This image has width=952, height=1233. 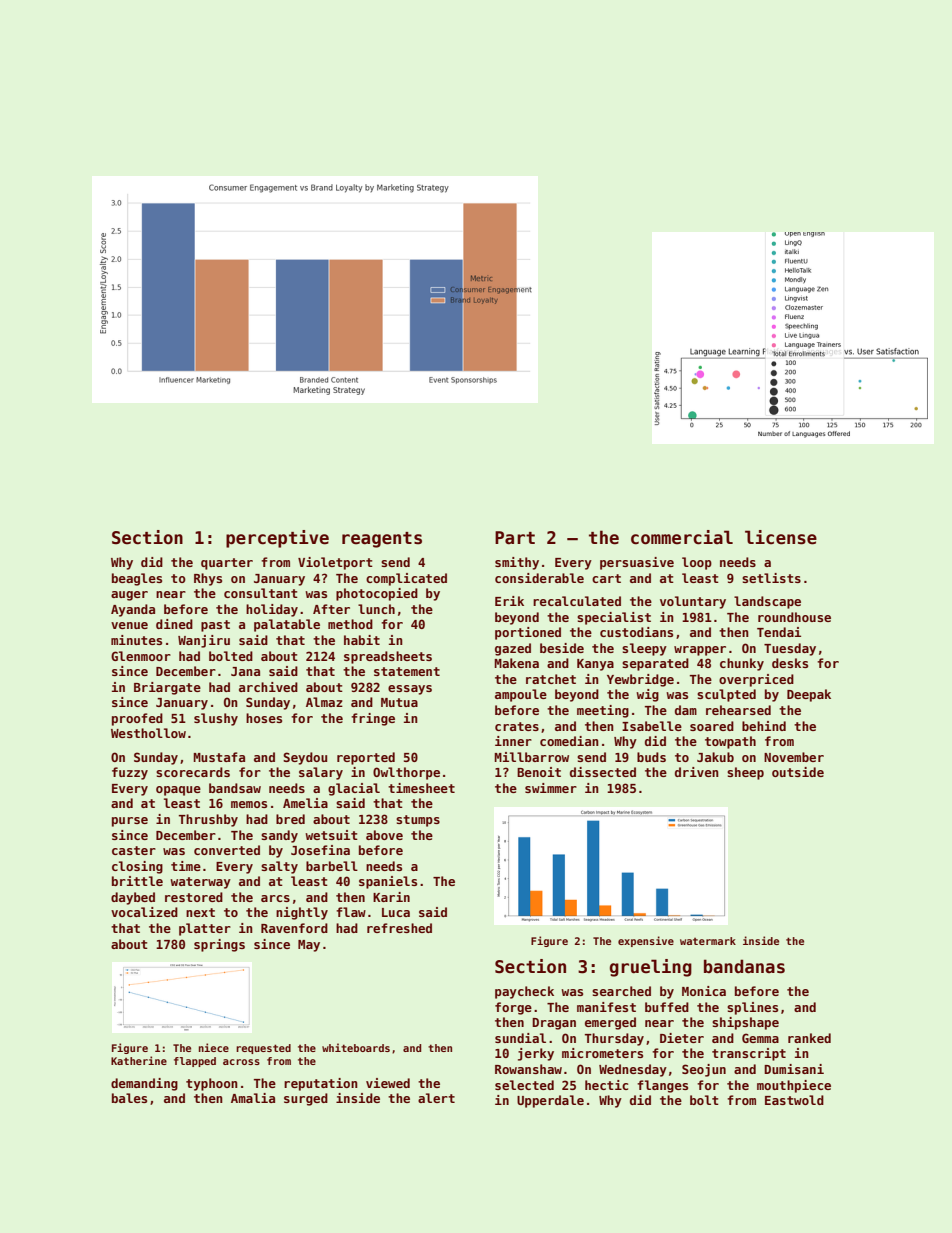 What do you see at coordinates (418, 821) in the image?
I see `stumps` at bounding box center [418, 821].
